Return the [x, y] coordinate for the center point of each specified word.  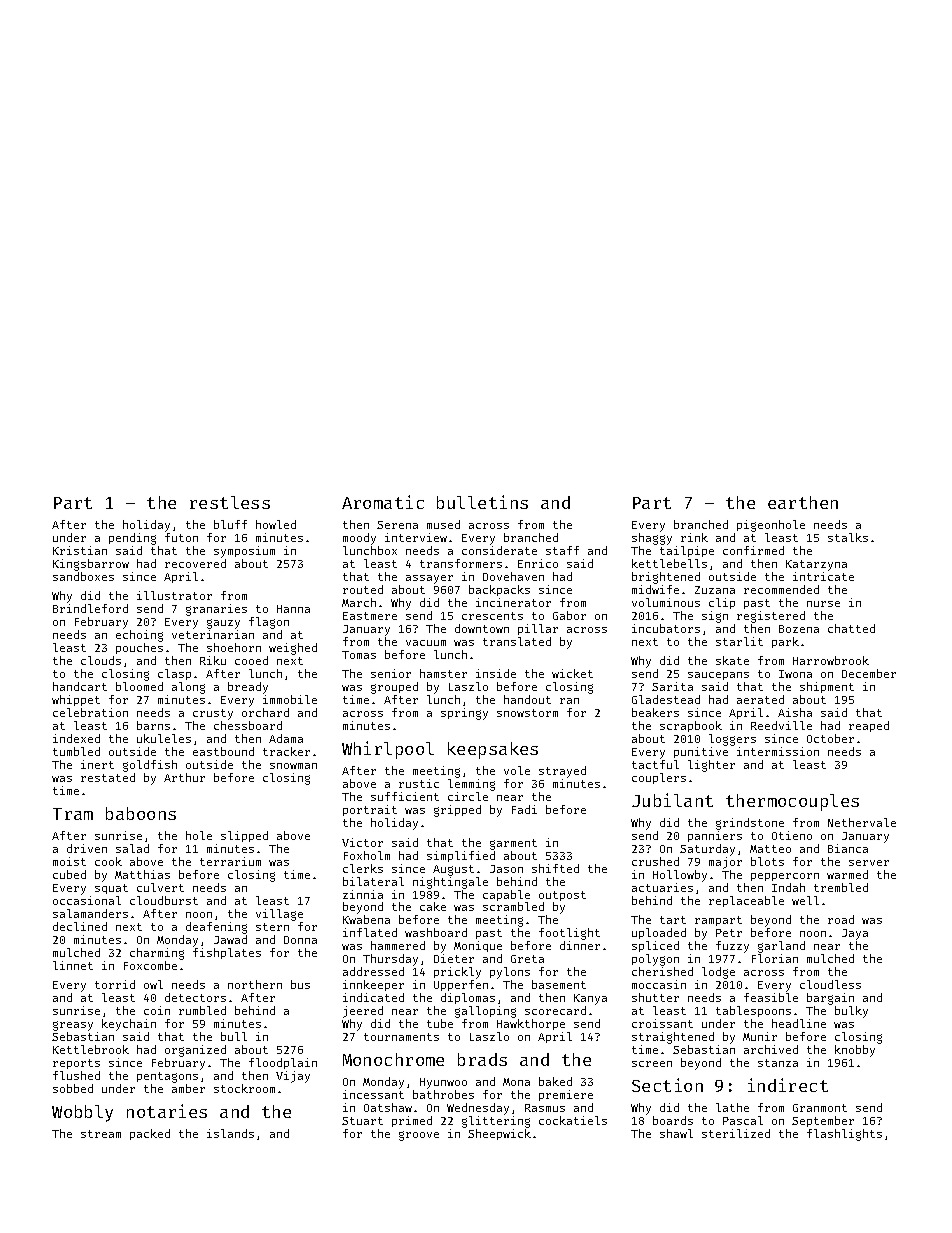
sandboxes [83, 576]
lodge [718, 973]
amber [188, 1088]
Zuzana [715, 590]
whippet [76, 700]
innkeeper [373, 985]
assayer [429, 579]
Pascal [743, 1120]
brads [482, 1059]
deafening [216, 928]
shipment [827, 687]
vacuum [426, 643]
